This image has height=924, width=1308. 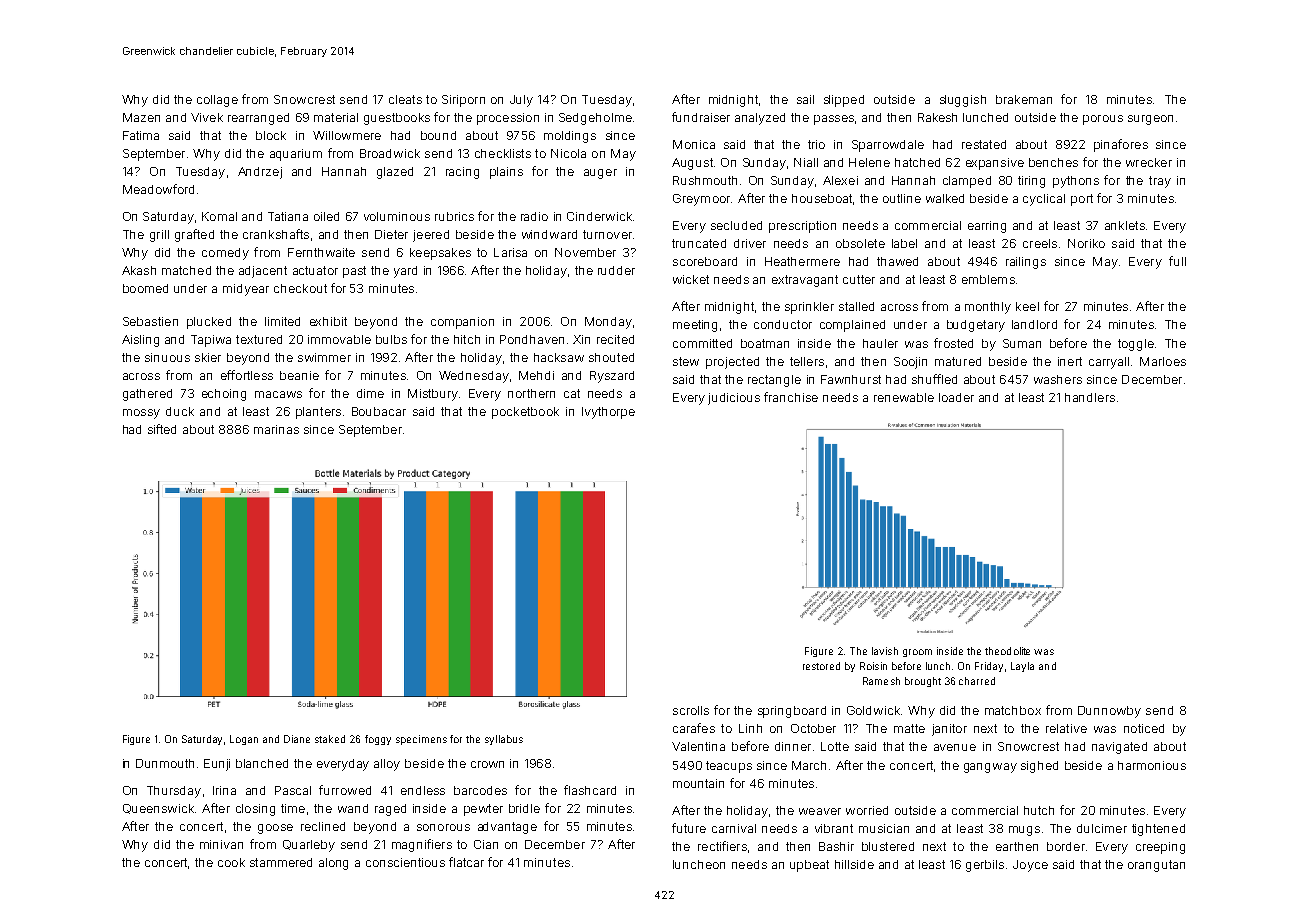 What do you see at coordinates (276, 429) in the image?
I see `marinas` at bounding box center [276, 429].
